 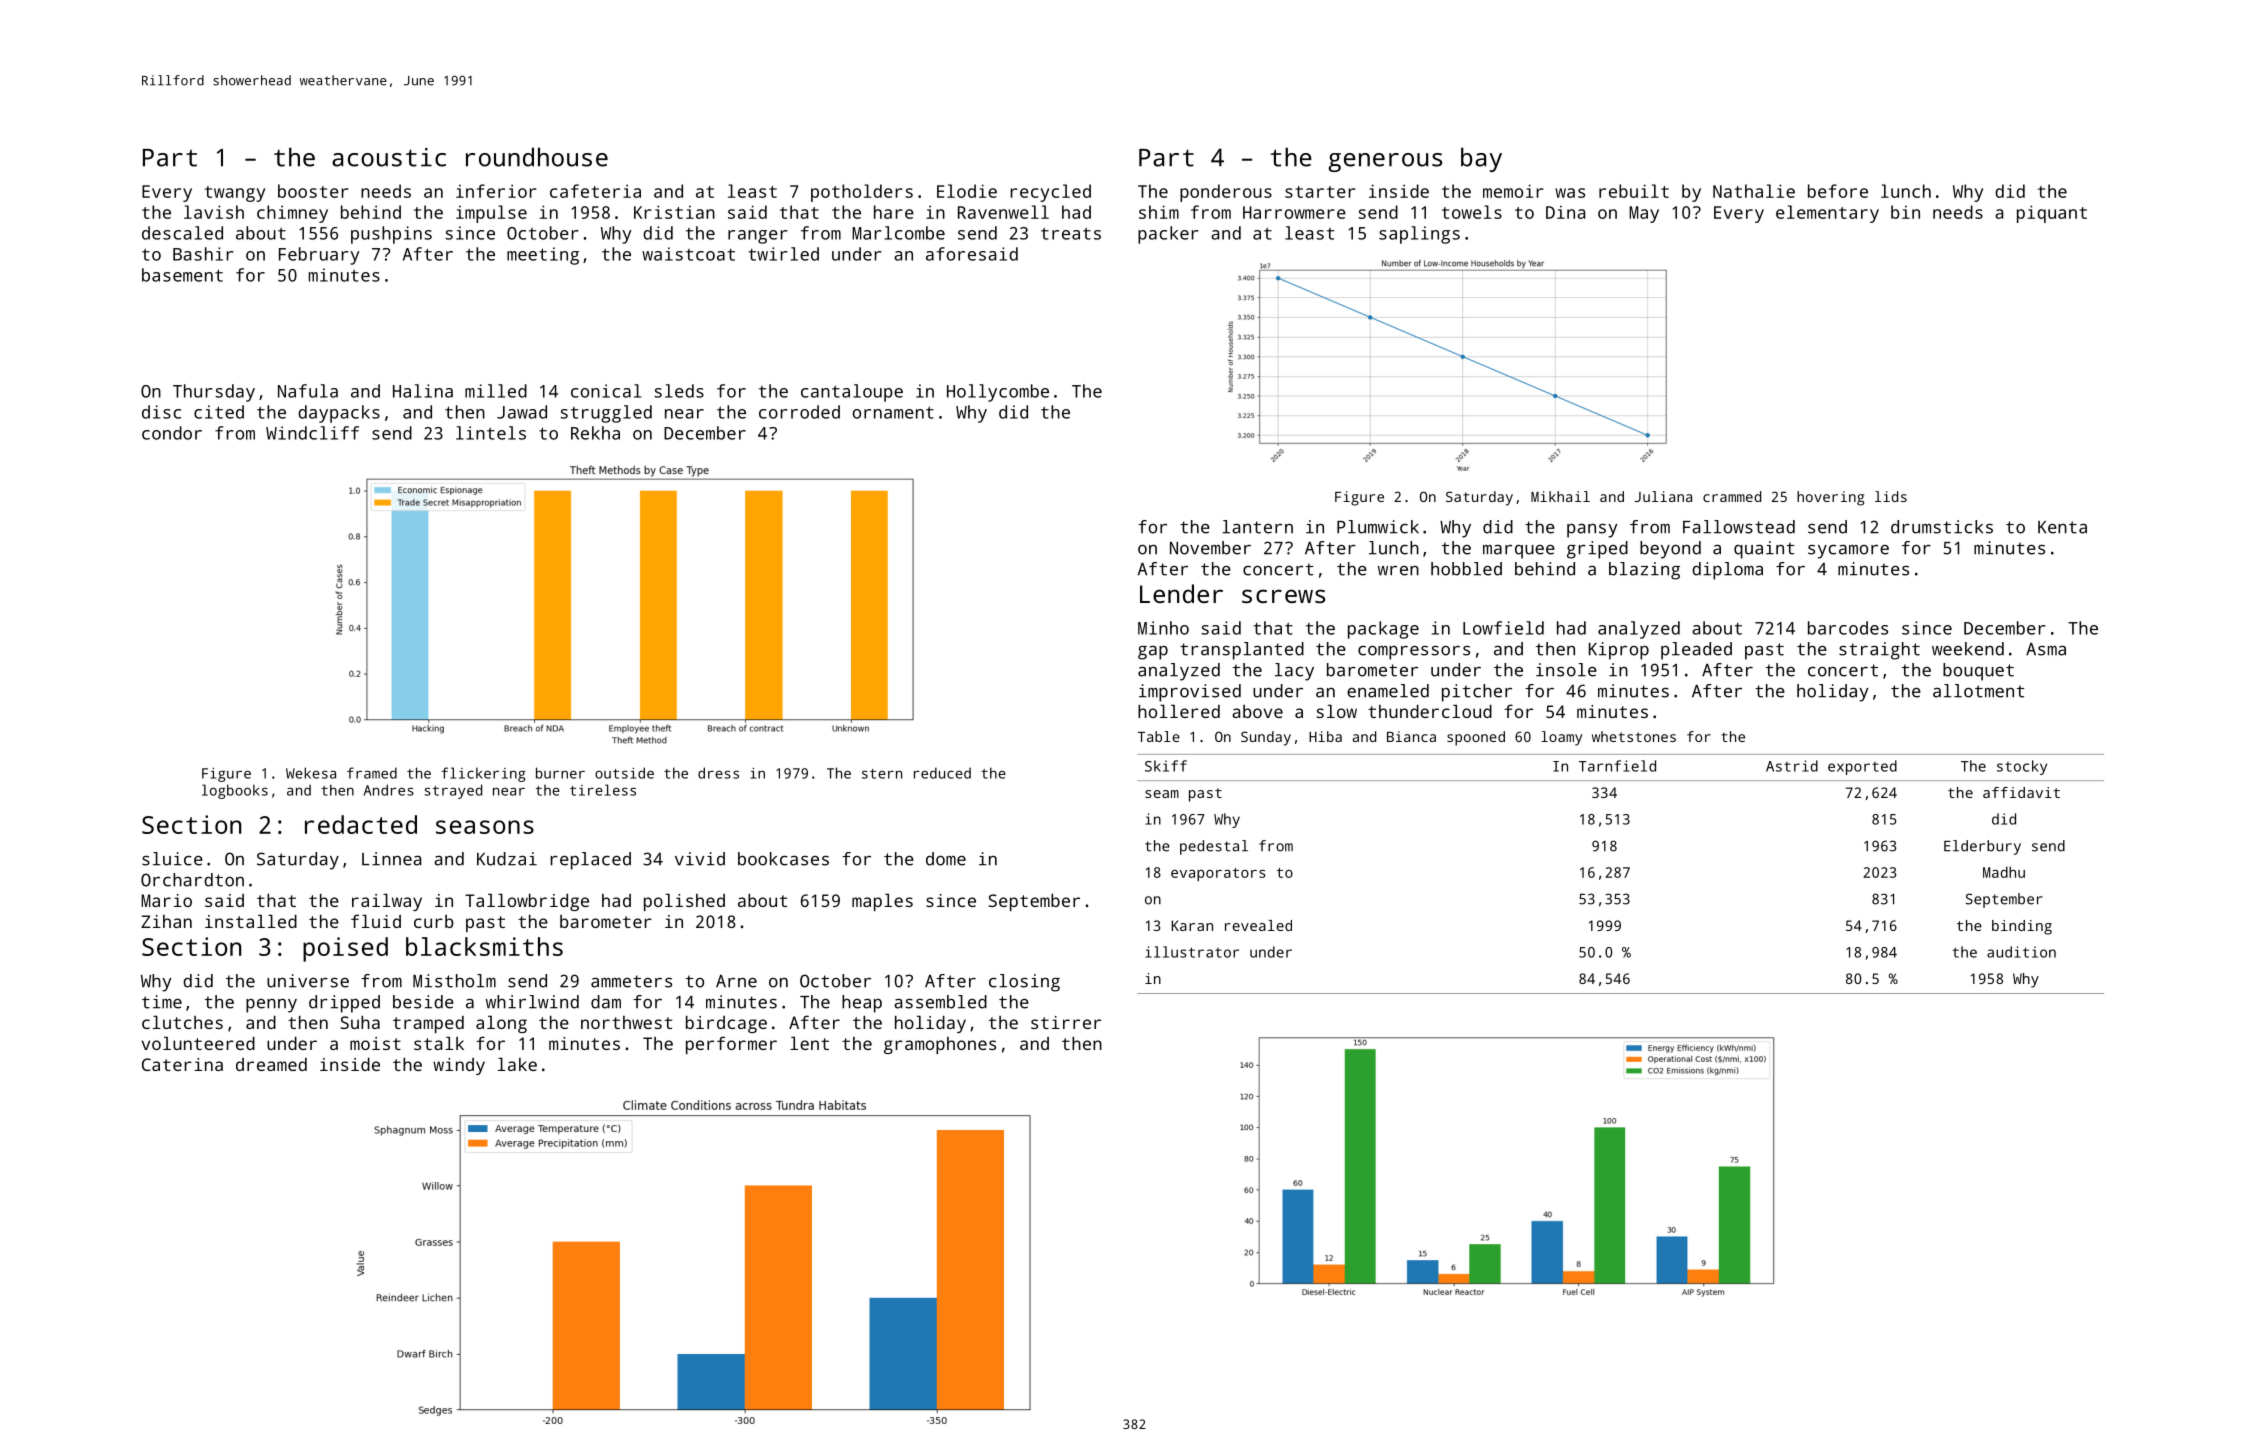 What do you see at coordinates (235, 791) in the screenshot?
I see `logbooks` at bounding box center [235, 791].
